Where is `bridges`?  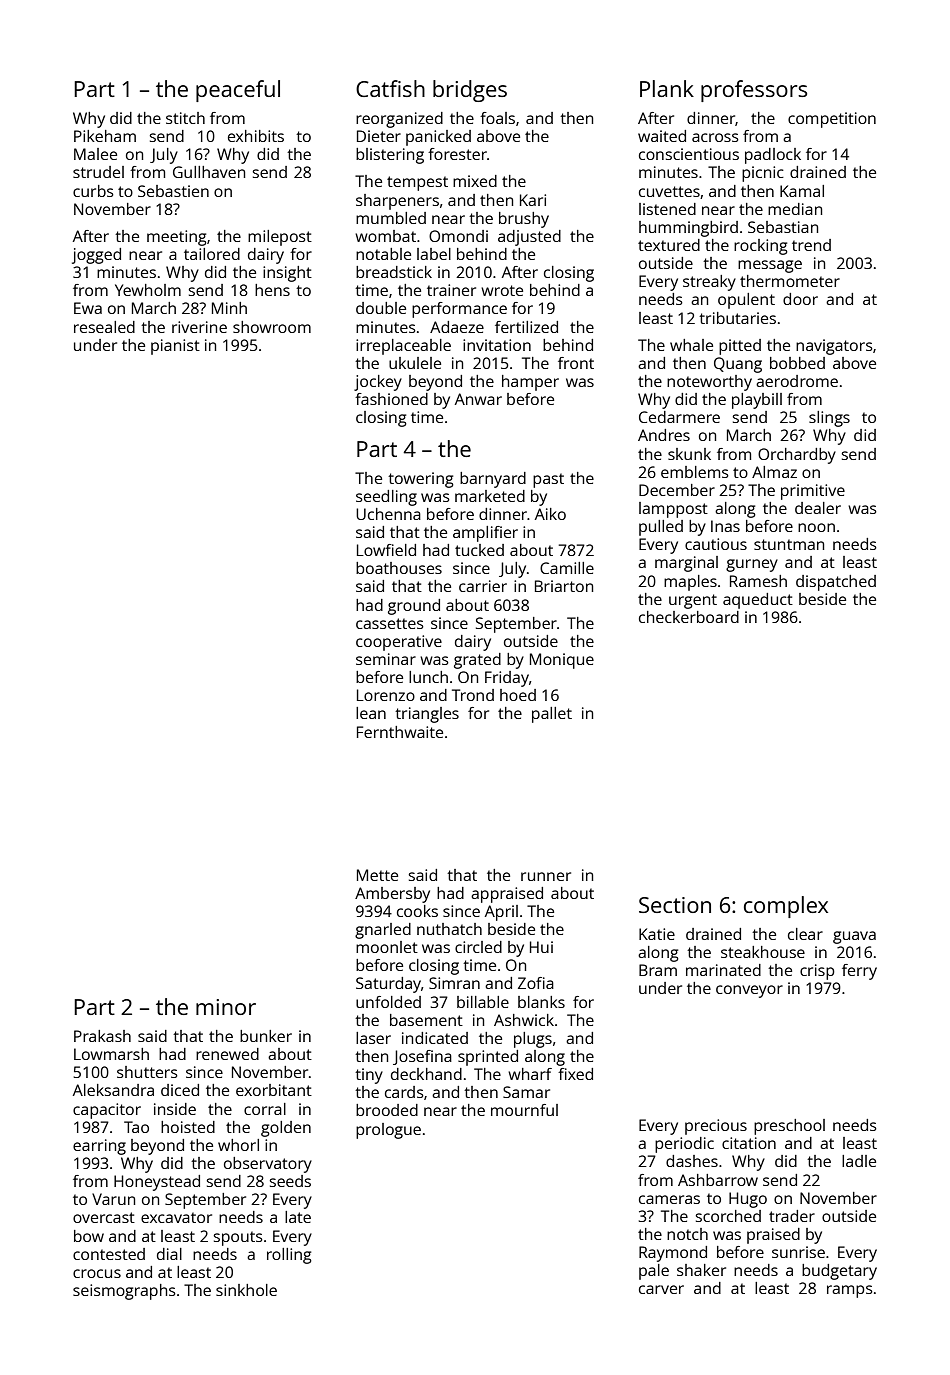 bridges is located at coordinates (470, 91).
